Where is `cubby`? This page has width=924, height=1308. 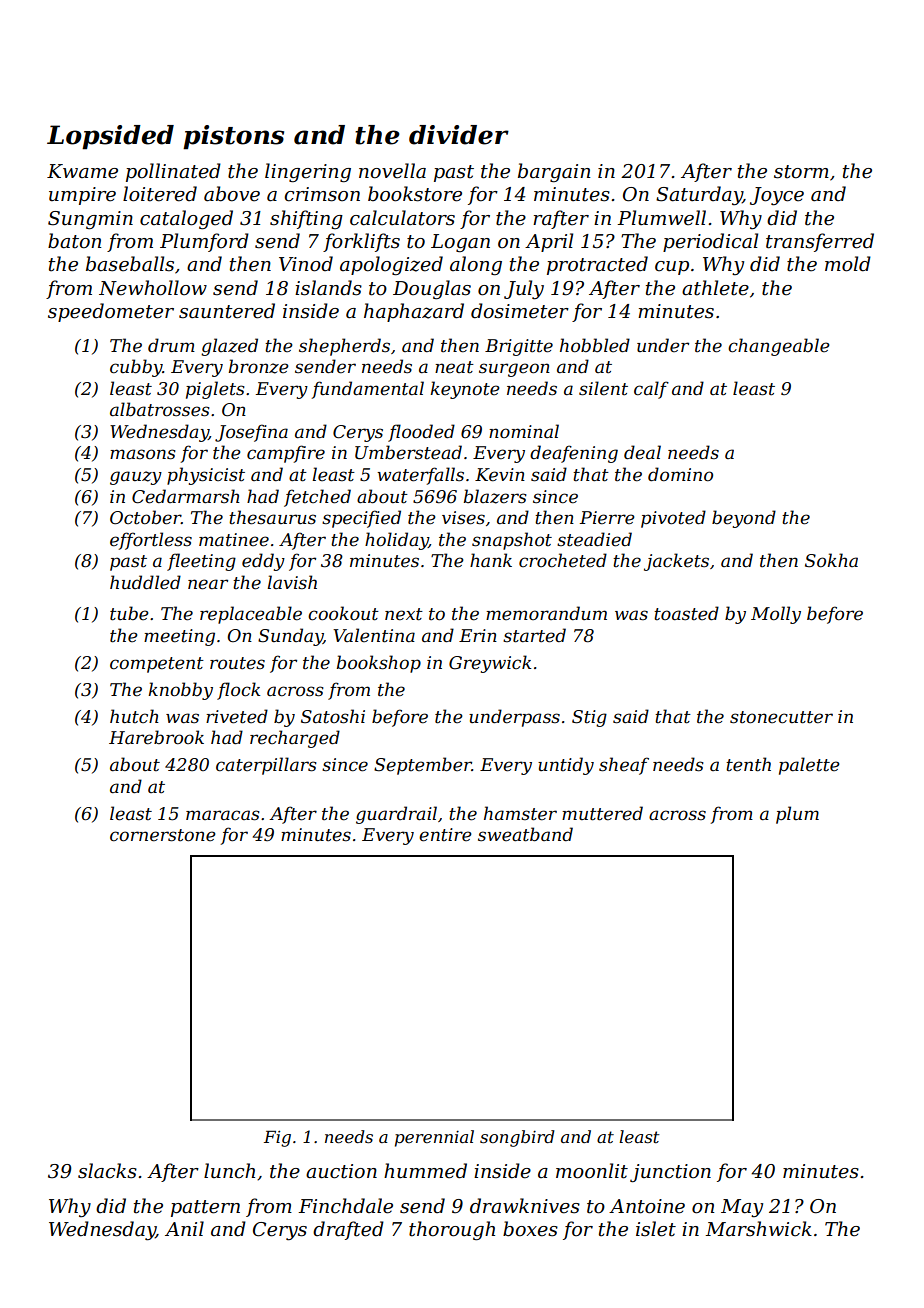 cubby is located at coordinates (136, 368).
